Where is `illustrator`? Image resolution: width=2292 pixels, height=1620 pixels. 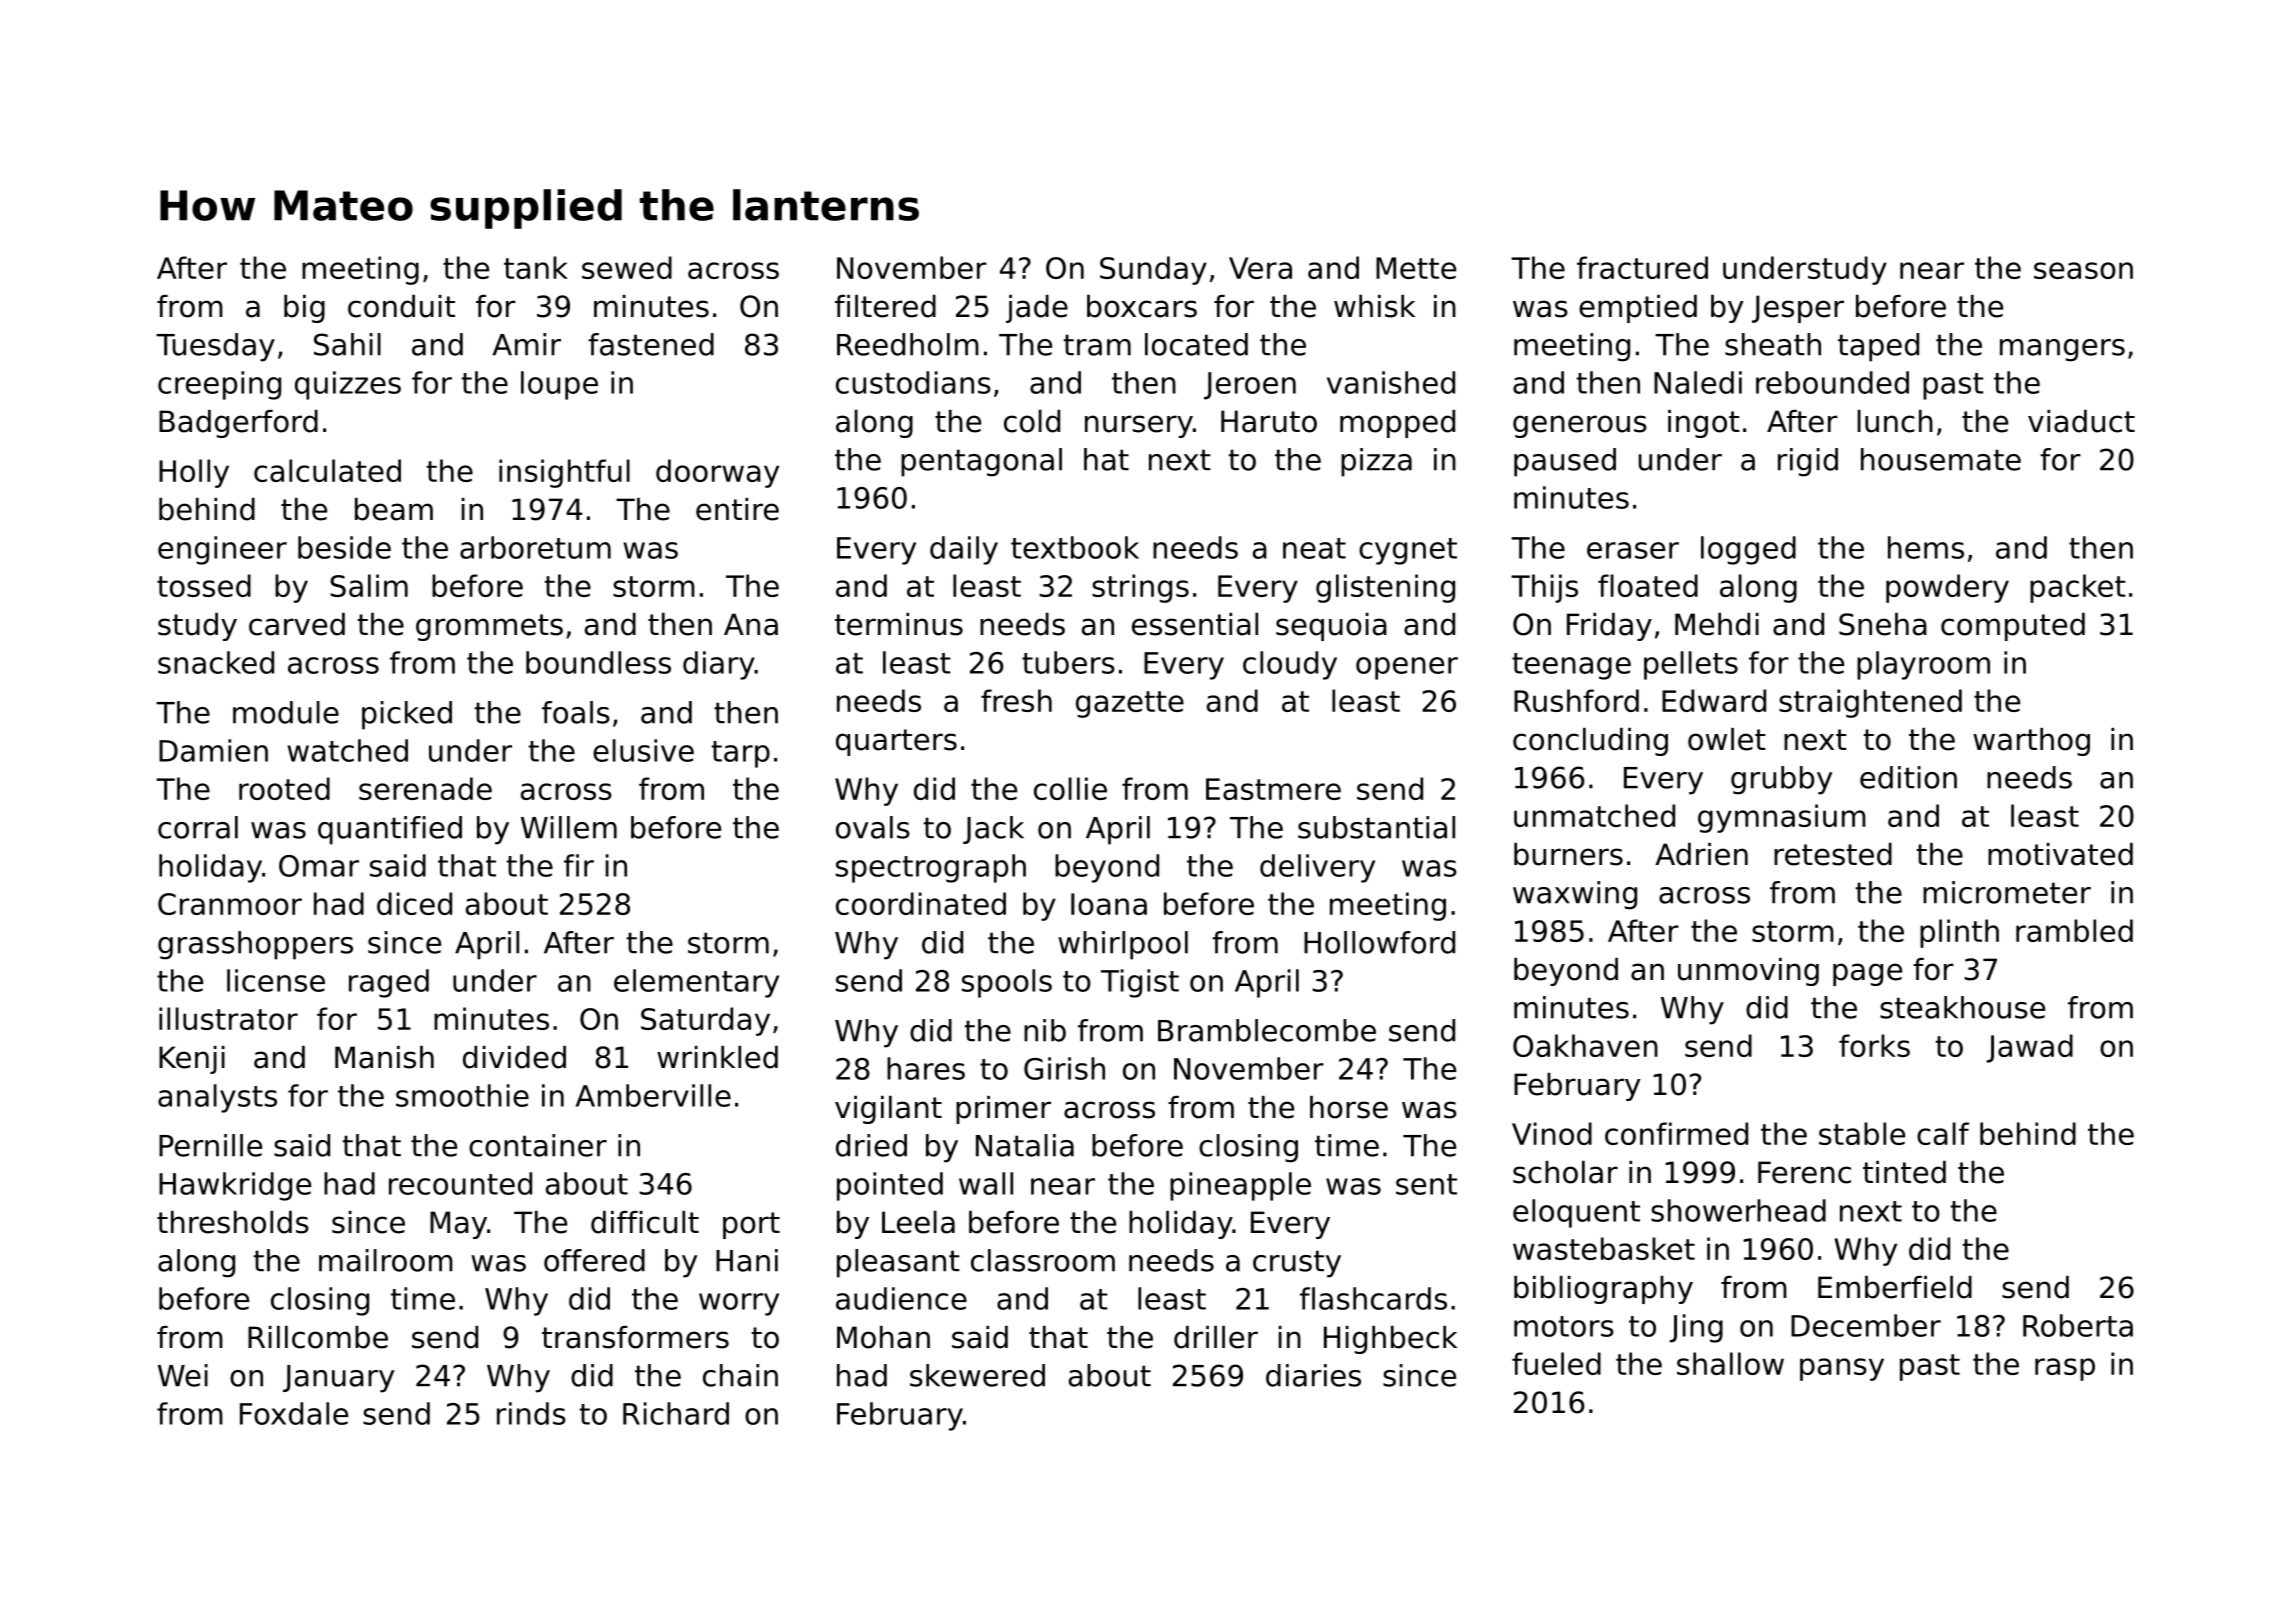
illustrator is located at coordinates (228, 1018).
